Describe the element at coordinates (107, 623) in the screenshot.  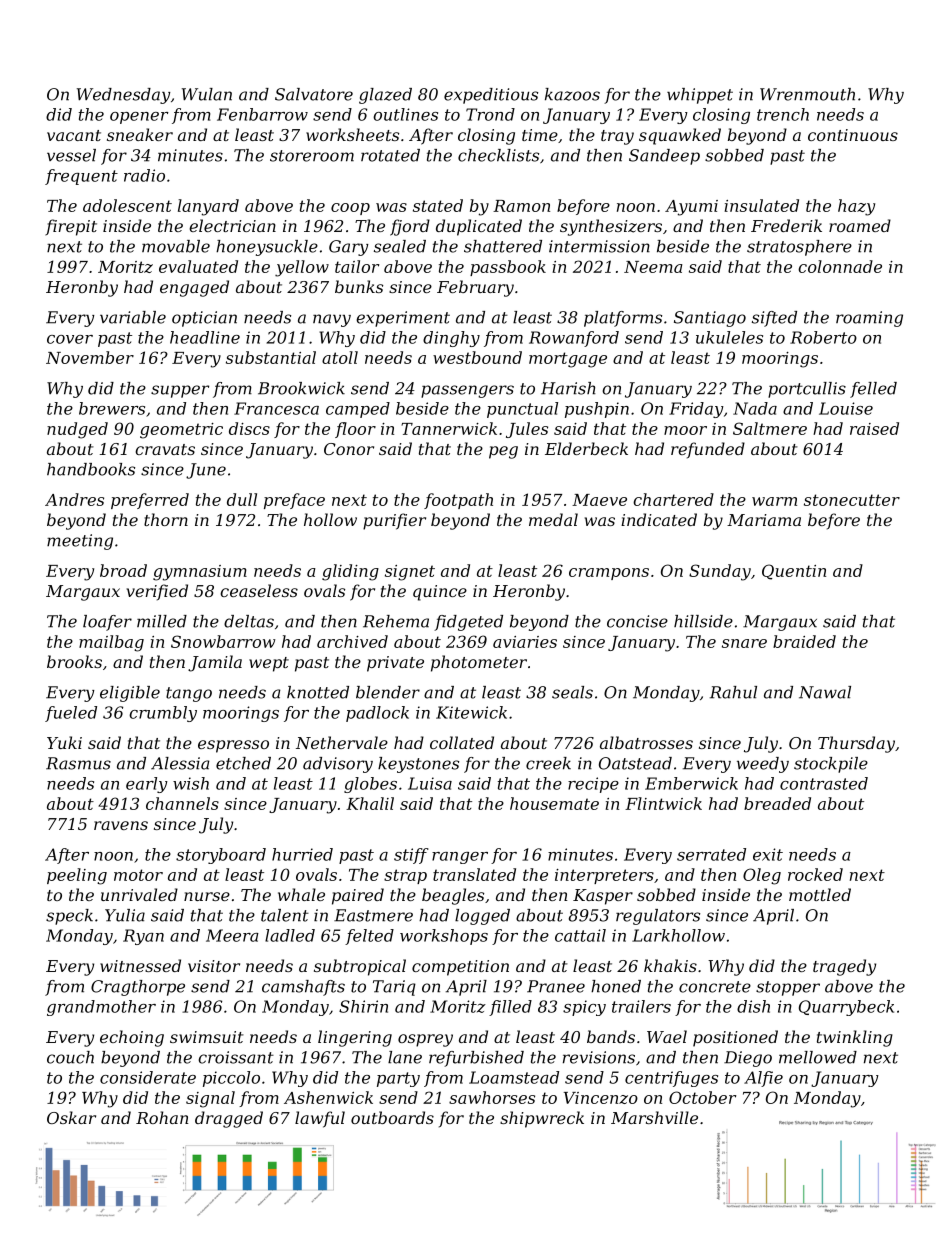
I see `loafer` at that location.
